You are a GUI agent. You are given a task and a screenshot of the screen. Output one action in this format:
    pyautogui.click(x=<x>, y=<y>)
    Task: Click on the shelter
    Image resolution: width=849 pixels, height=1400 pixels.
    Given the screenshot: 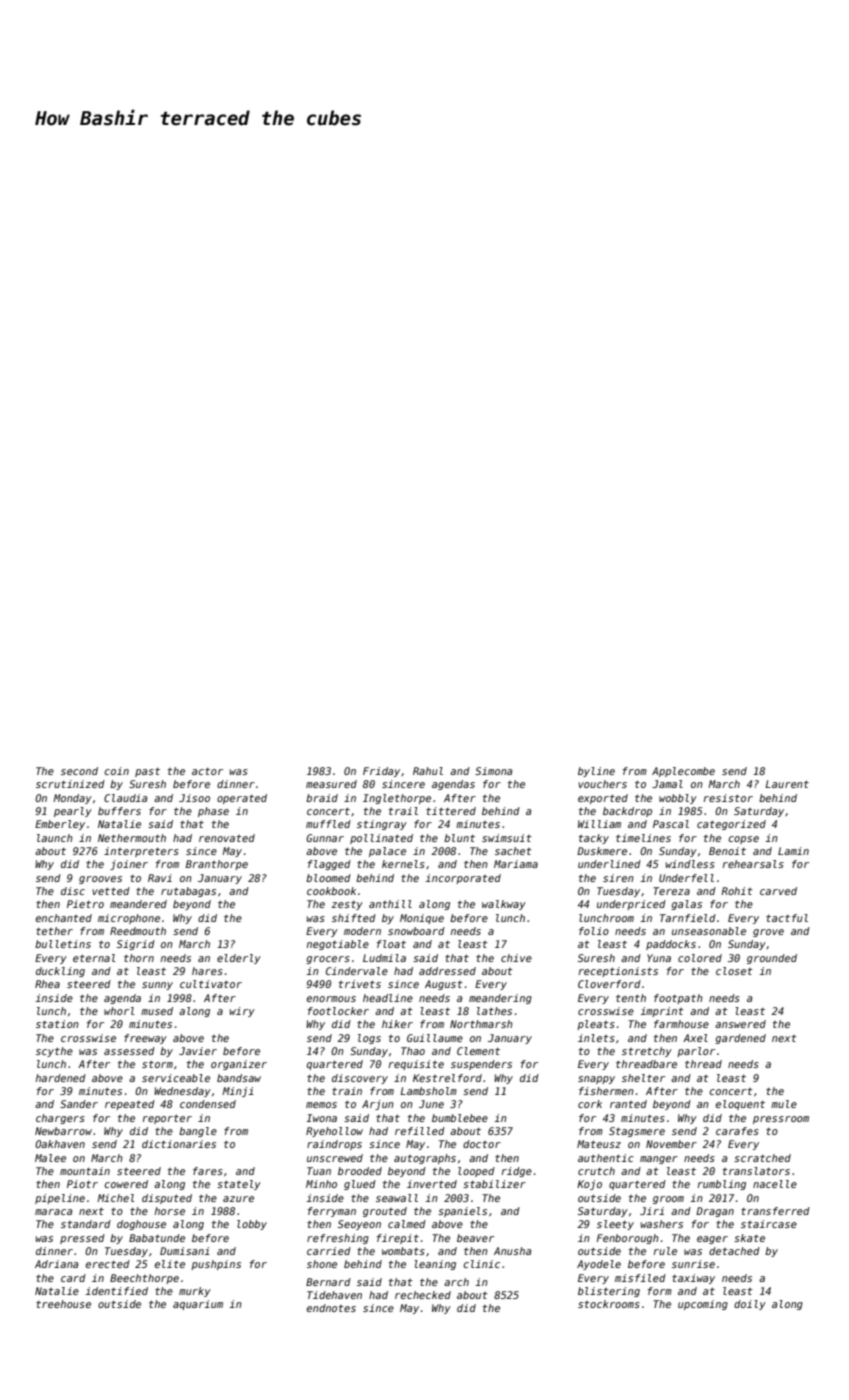 What is the action you would take?
    pyautogui.click(x=643, y=1078)
